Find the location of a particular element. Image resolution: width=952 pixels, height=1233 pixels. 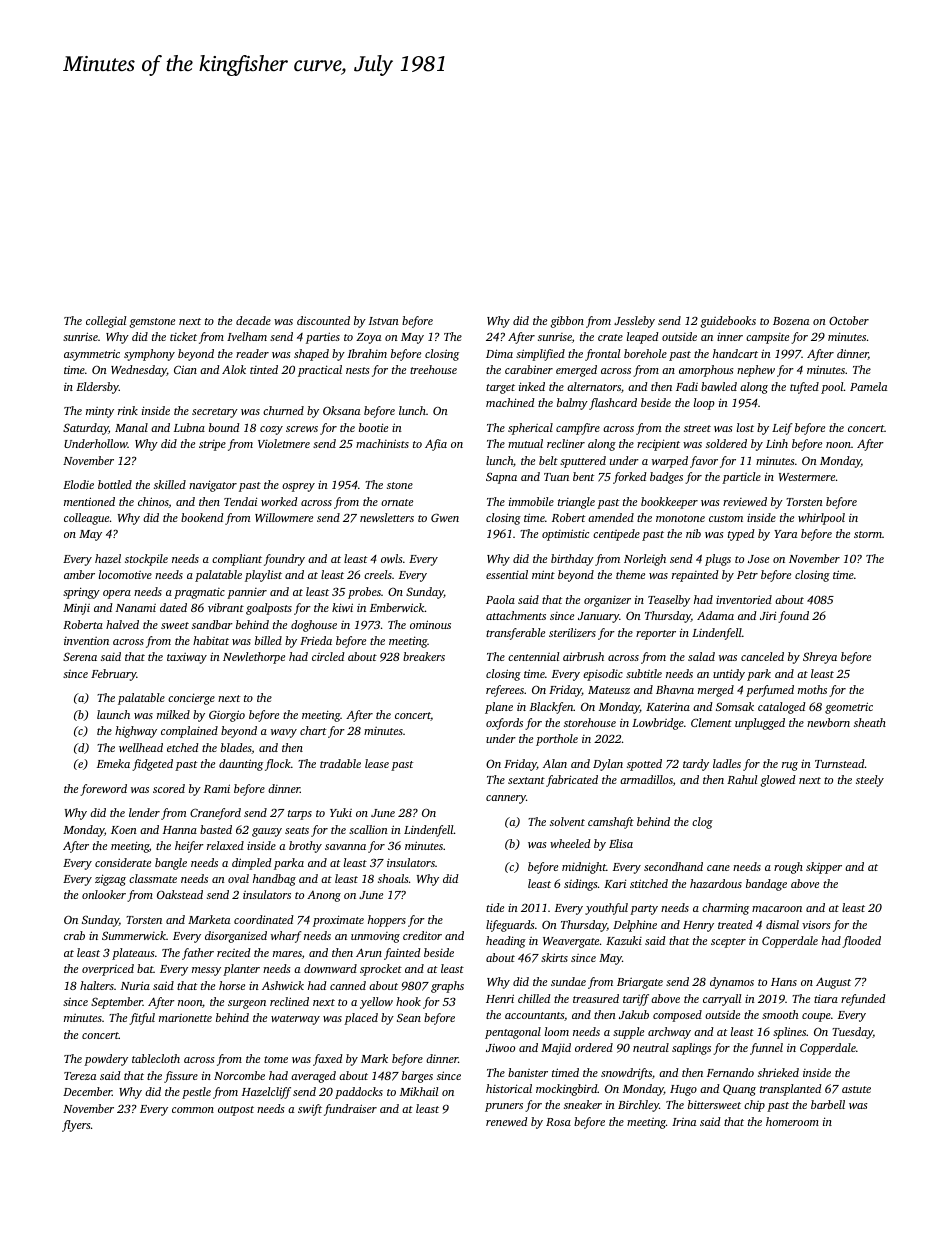

milked is located at coordinates (173, 714).
